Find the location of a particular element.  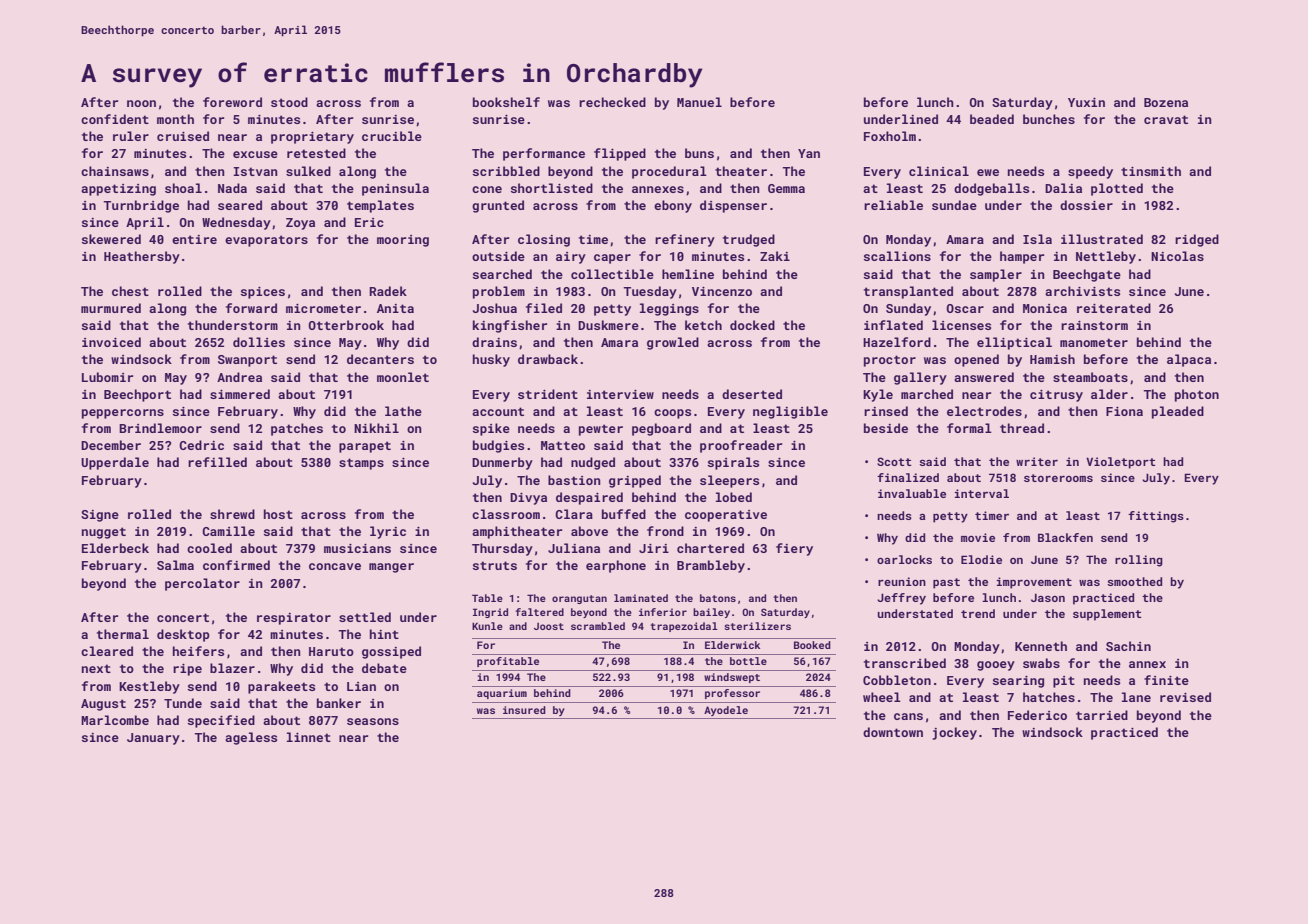

Divya is located at coordinates (528, 499).
